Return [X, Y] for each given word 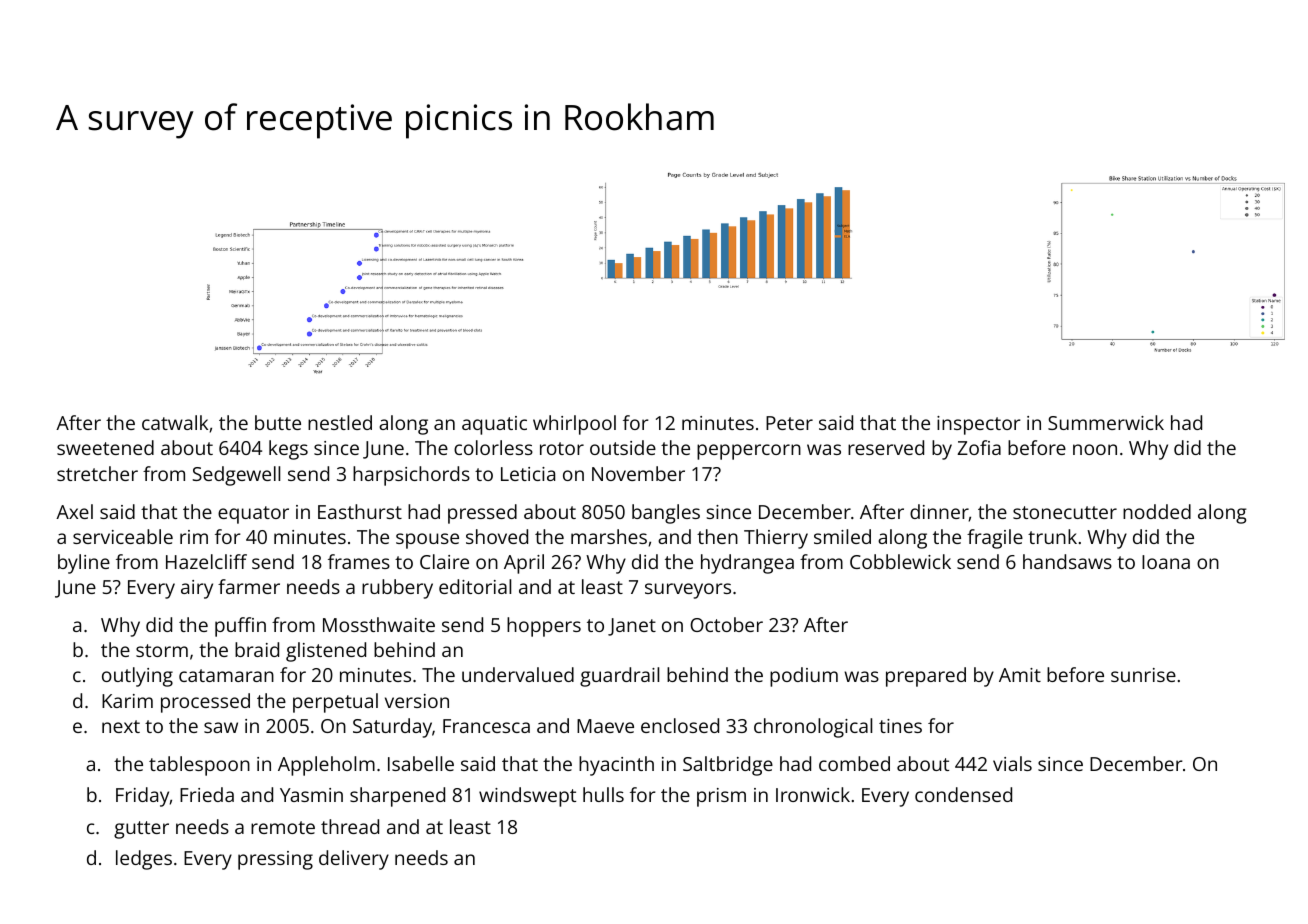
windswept [527, 797]
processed [205, 703]
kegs [288, 450]
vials [1012, 763]
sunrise [1143, 675]
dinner [939, 511]
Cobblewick [900, 561]
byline [84, 564]
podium [804, 677]
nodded [1157, 511]
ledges [144, 860]
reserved [886, 447]
